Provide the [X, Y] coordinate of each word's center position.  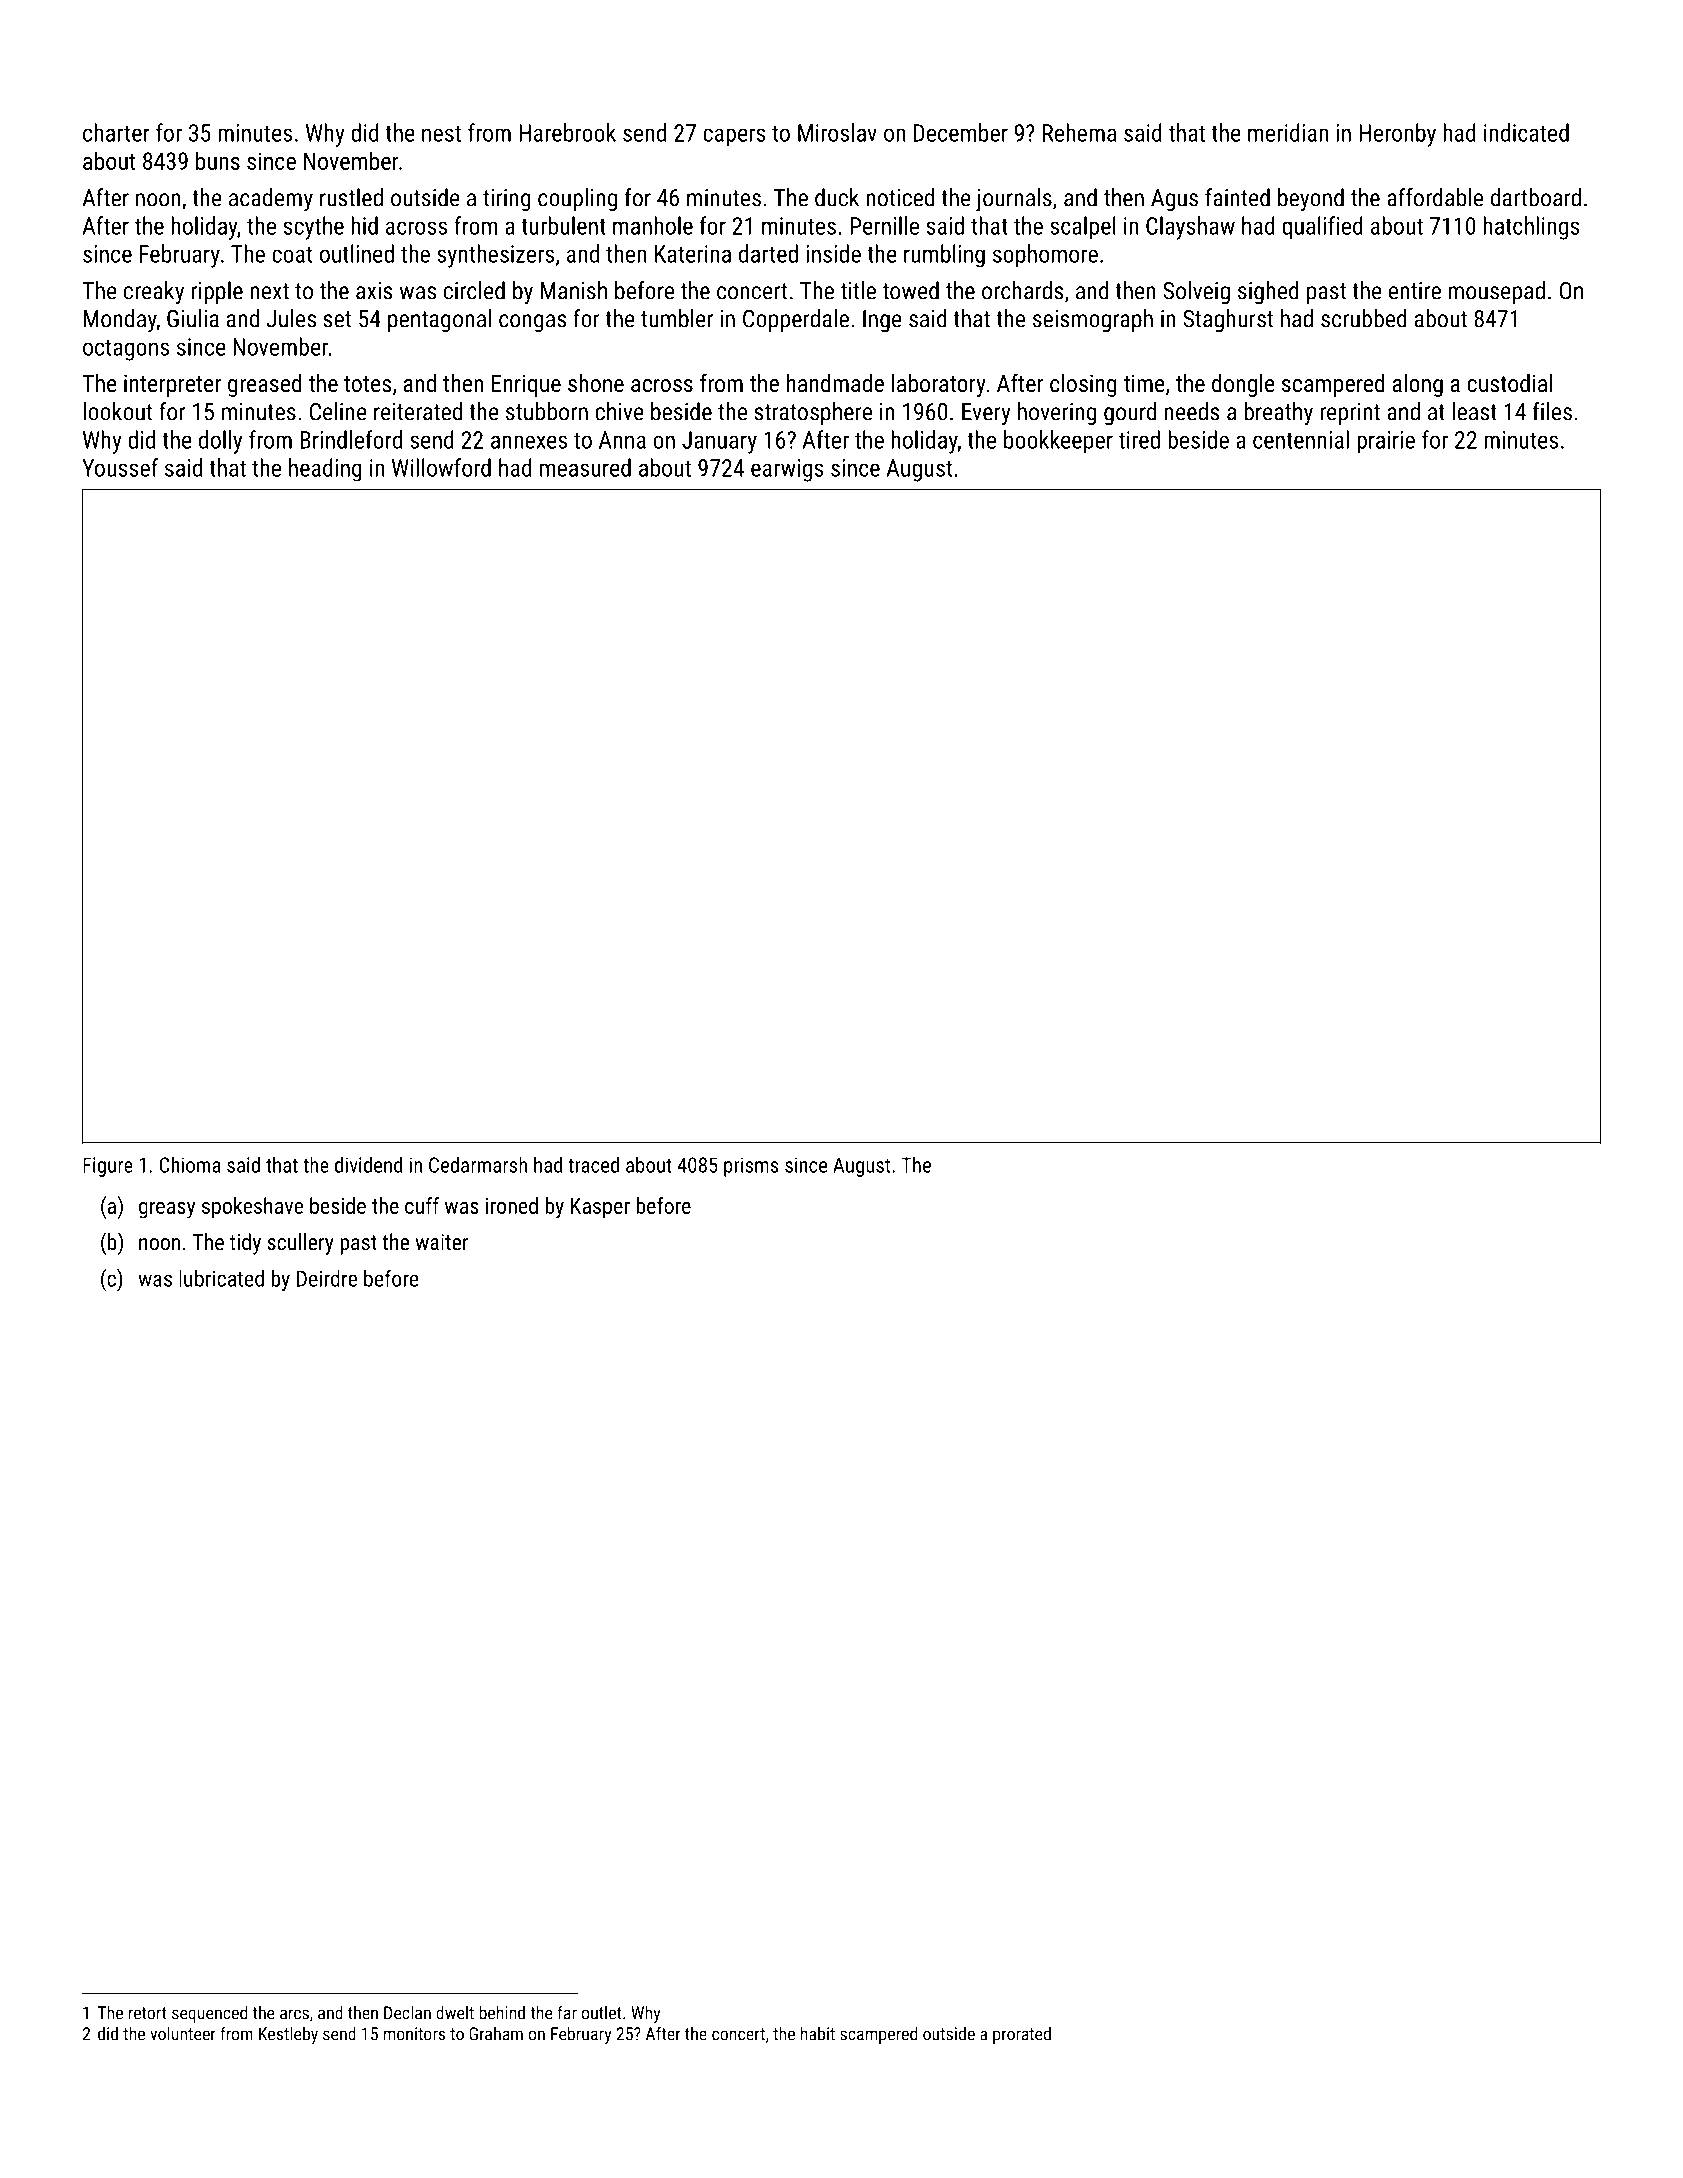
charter [116, 132]
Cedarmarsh [478, 1165]
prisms [751, 1167]
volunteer [183, 2033]
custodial [1509, 383]
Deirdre [327, 1278]
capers [734, 137]
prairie [1386, 442]
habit [818, 2033]
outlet [602, 2013]
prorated [1022, 2035]
